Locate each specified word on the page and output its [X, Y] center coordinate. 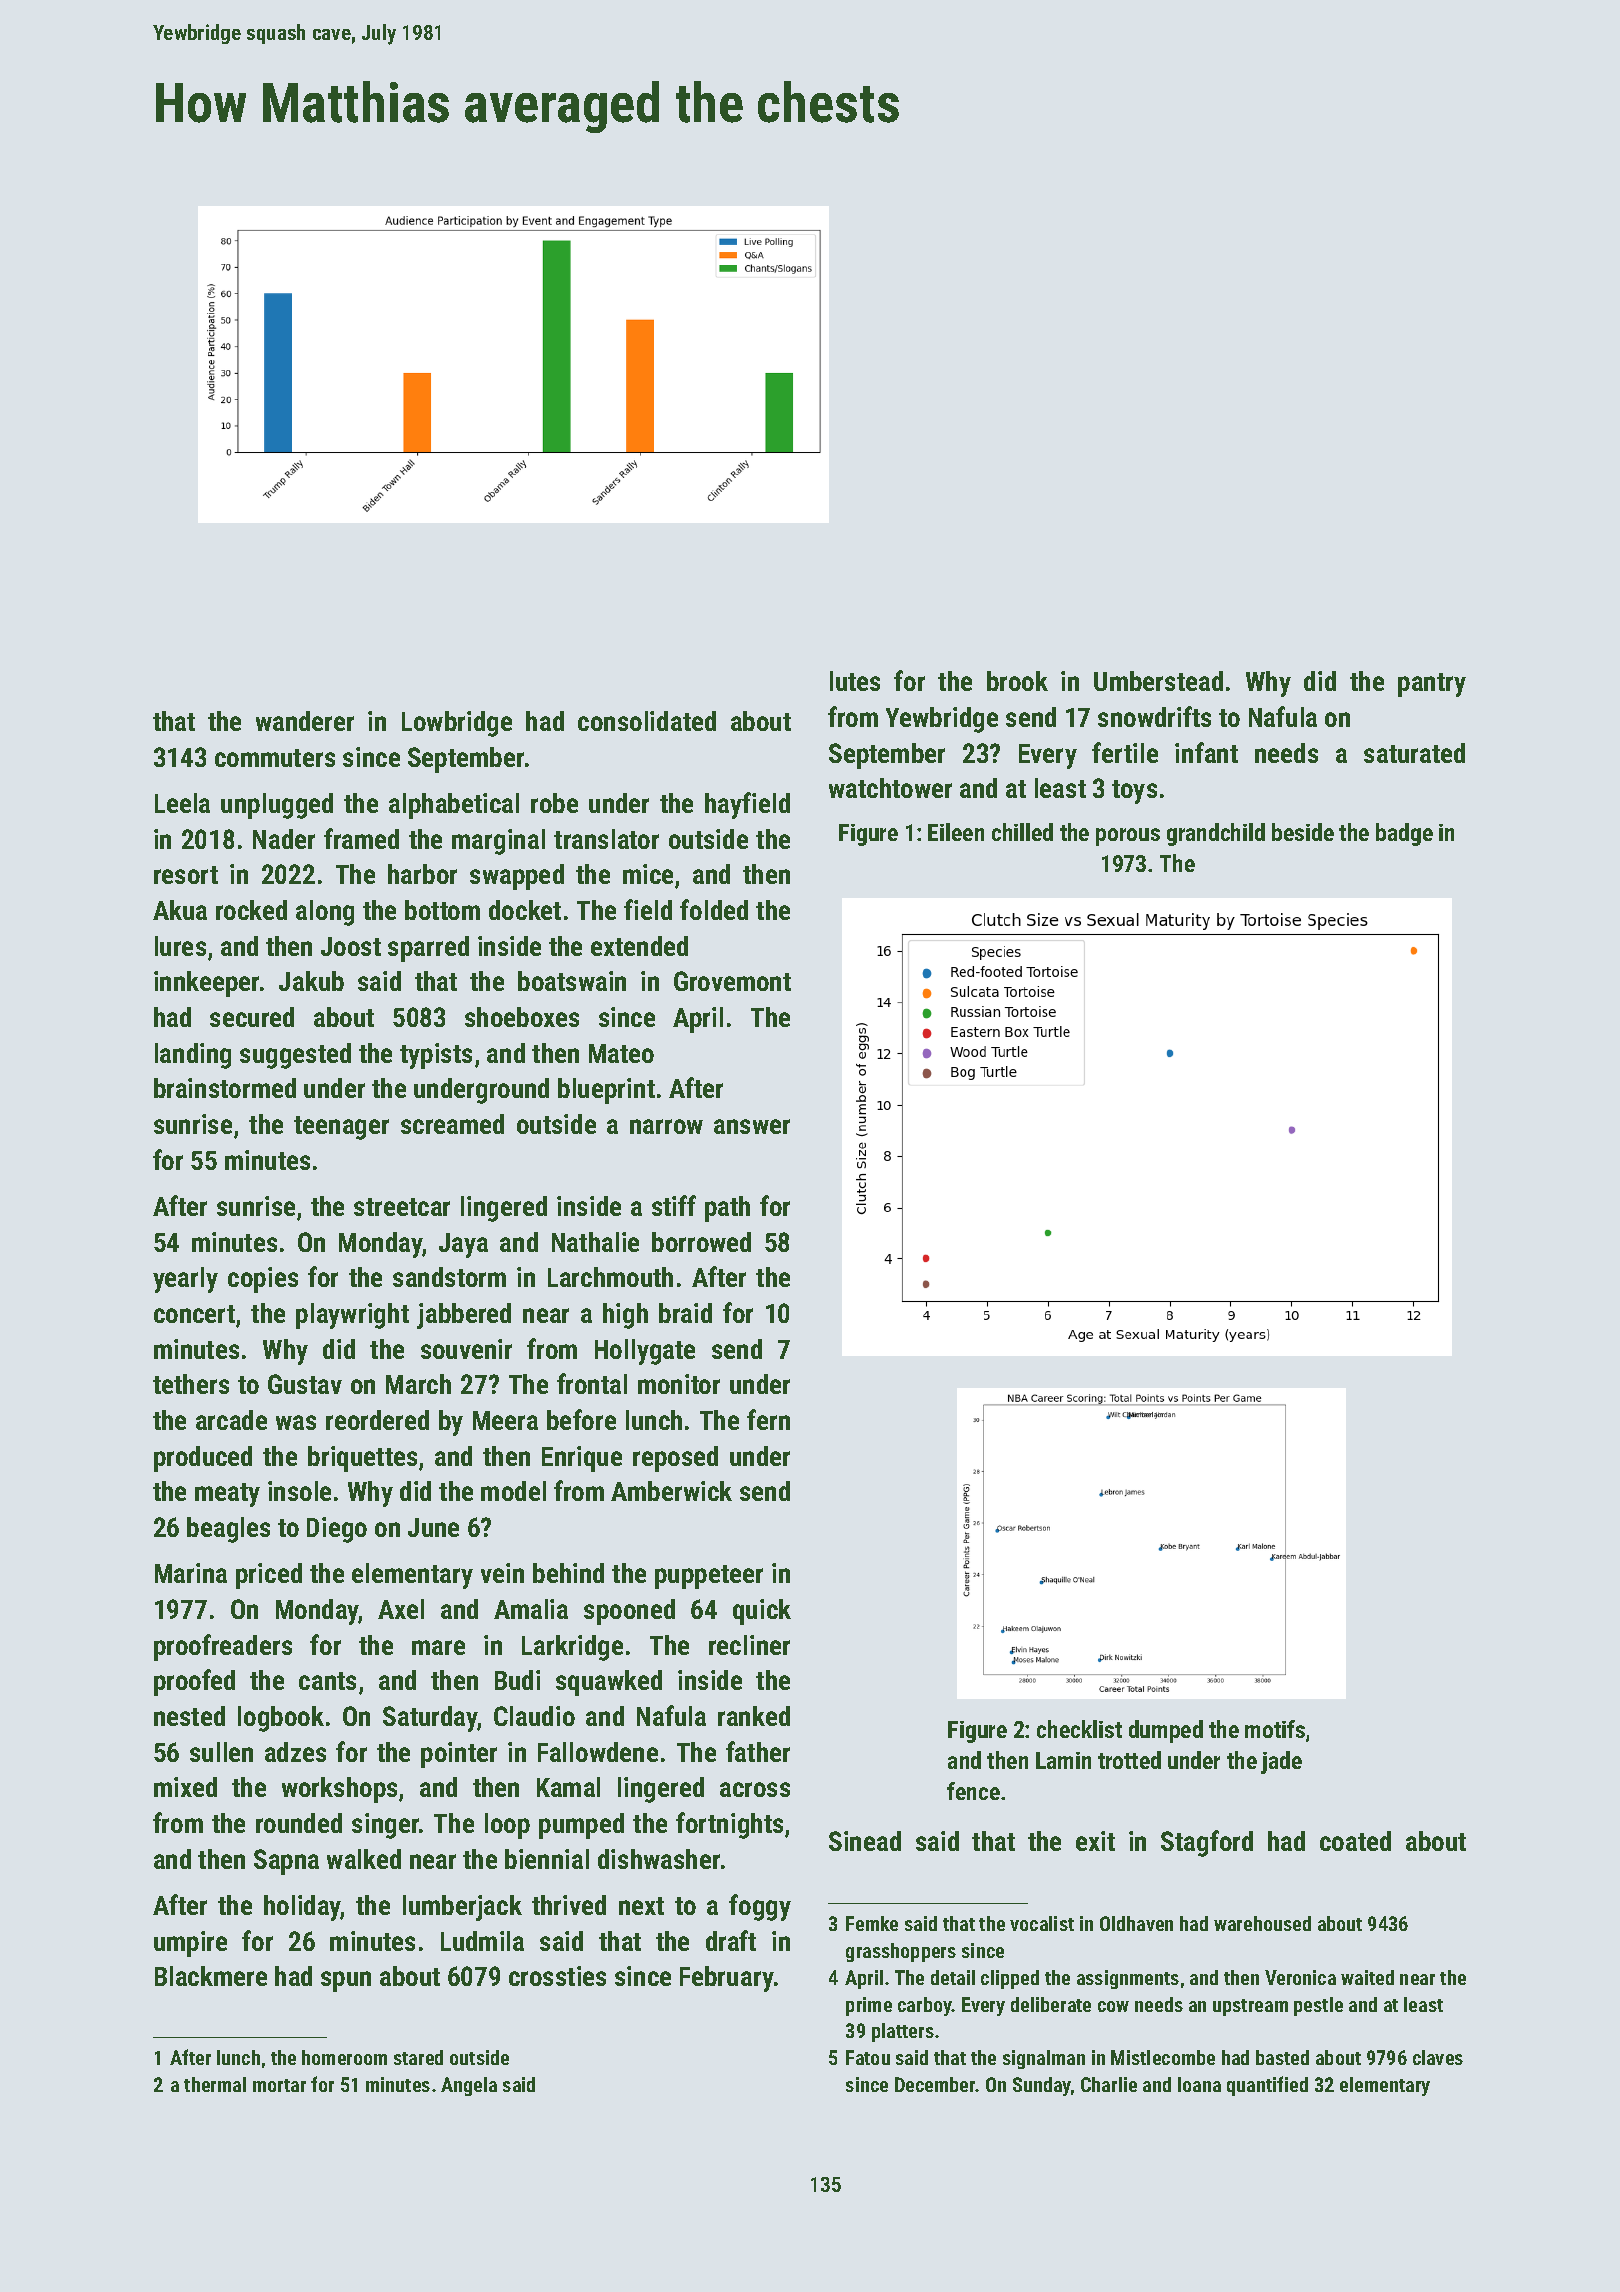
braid [685, 1313]
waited [1367, 1977]
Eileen [956, 832]
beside [1303, 832]
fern [768, 1419]
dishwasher [659, 1859]
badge [1404, 834]
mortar [279, 2085]
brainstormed [225, 1088]
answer [752, 1126]
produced [203, 1459]
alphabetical [454, 806]
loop [507, 1826]
